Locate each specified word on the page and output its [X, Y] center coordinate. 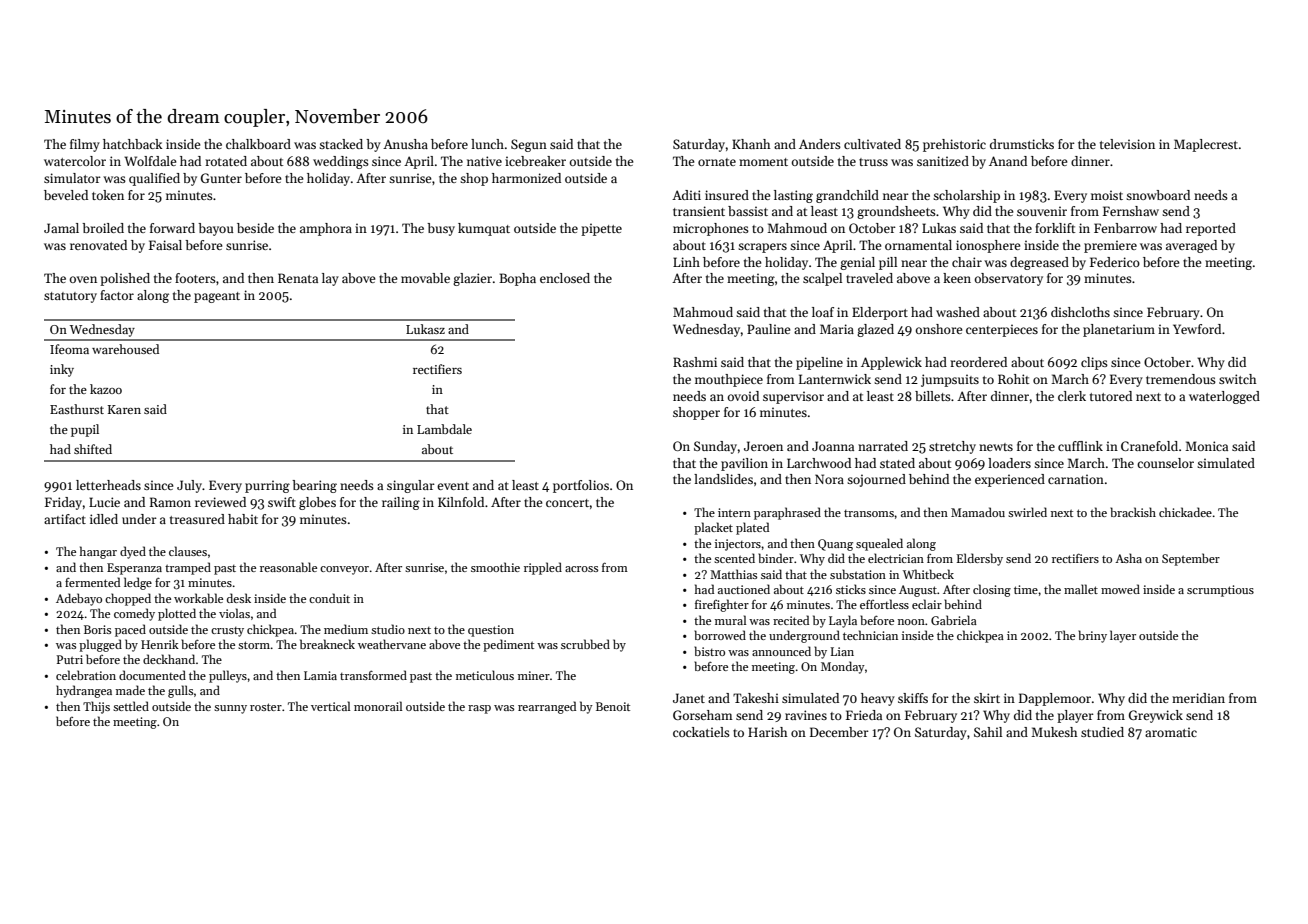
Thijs [96, 707]
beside [255, 228]
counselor [1165, 463]
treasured [197, 519]
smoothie [495, 567]
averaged [1191, 246]
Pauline [769, 329]
